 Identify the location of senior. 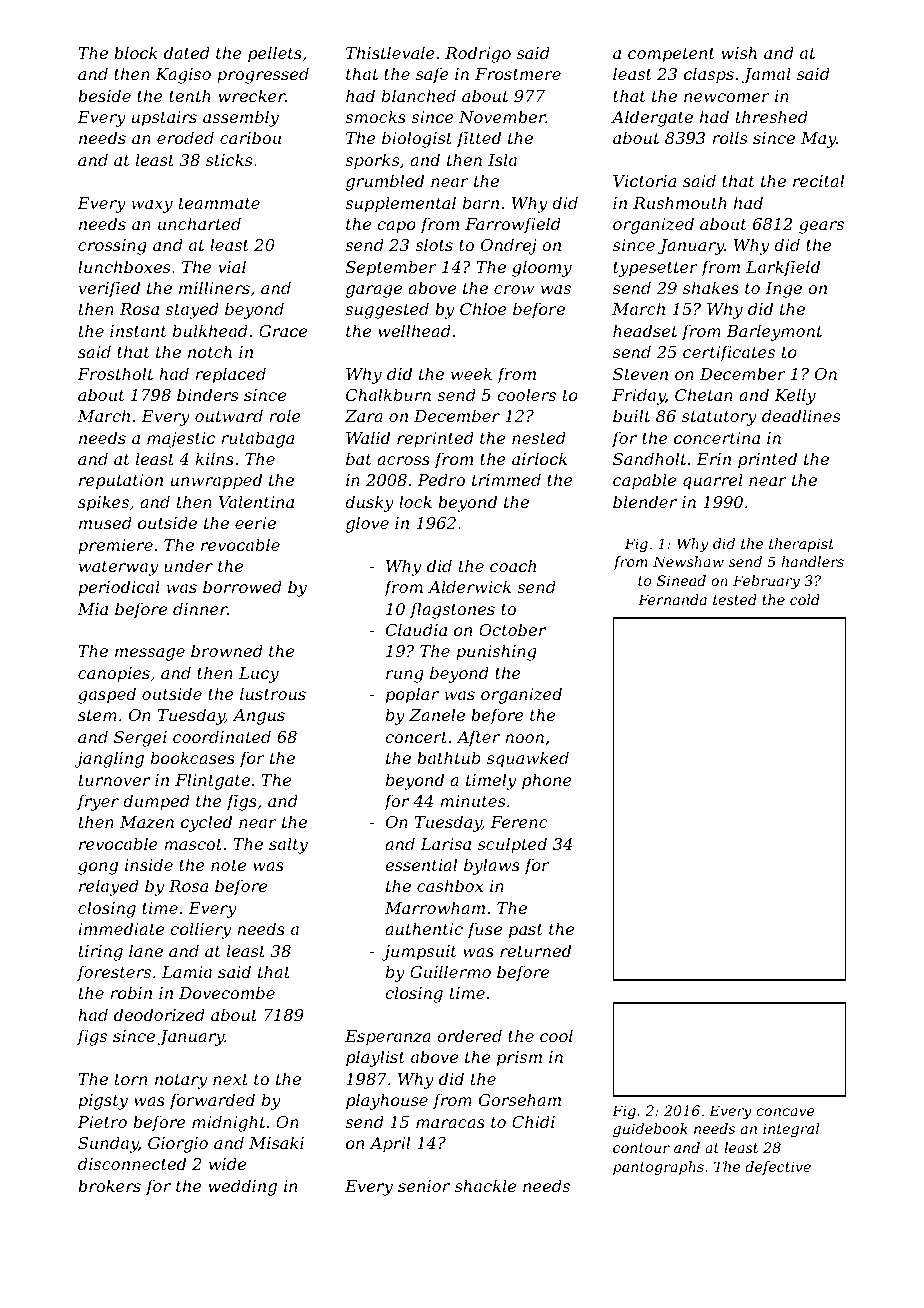
(424, 1186).
